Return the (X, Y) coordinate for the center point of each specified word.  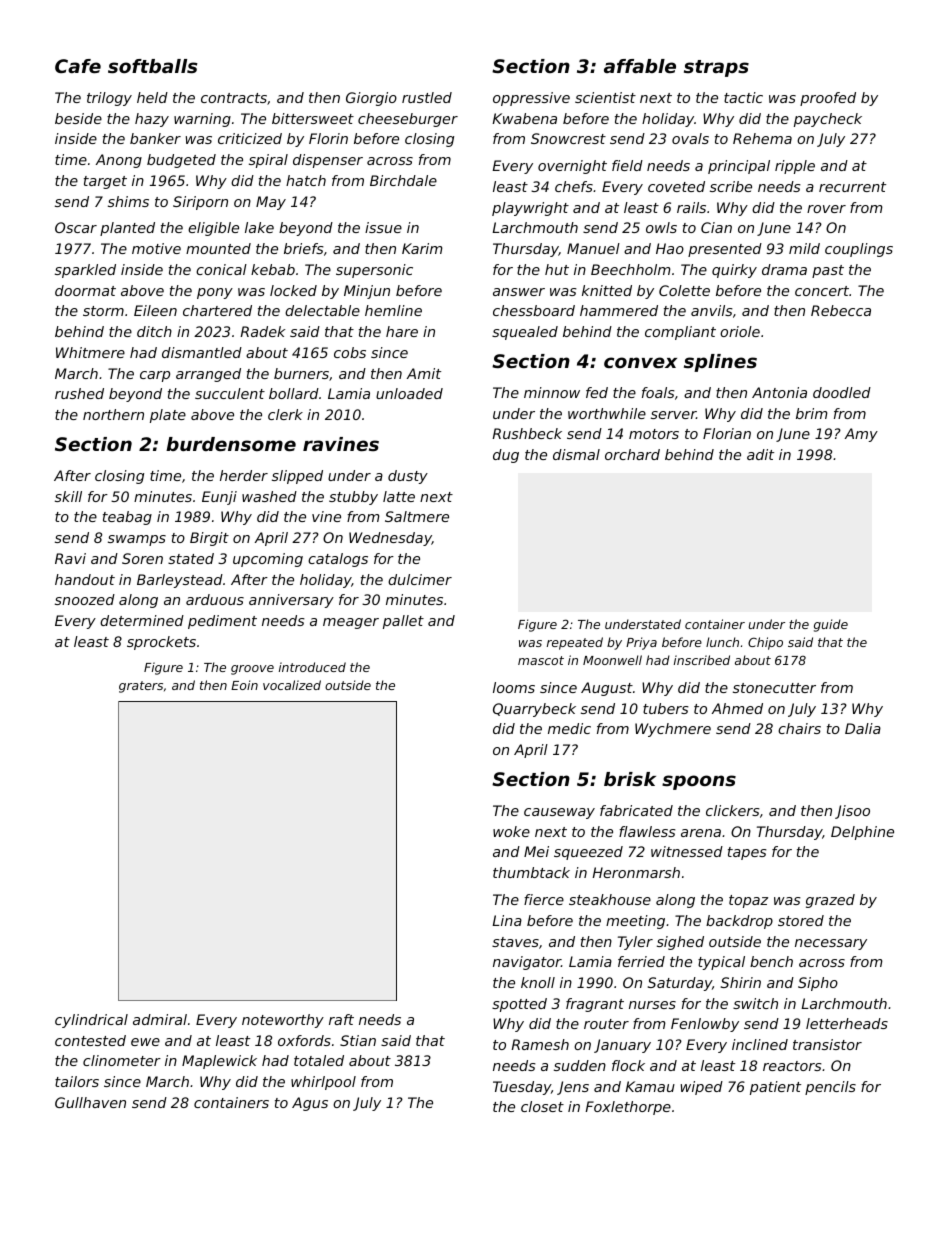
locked (293, 290)
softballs (153, 66)
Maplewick (219, 1062)
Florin (328, 138)
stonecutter (774, 688)
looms (514, 687)
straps (716, 68)
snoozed (85, 599)
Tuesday (522, 1088)
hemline (393, 310)
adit (760, 454)
